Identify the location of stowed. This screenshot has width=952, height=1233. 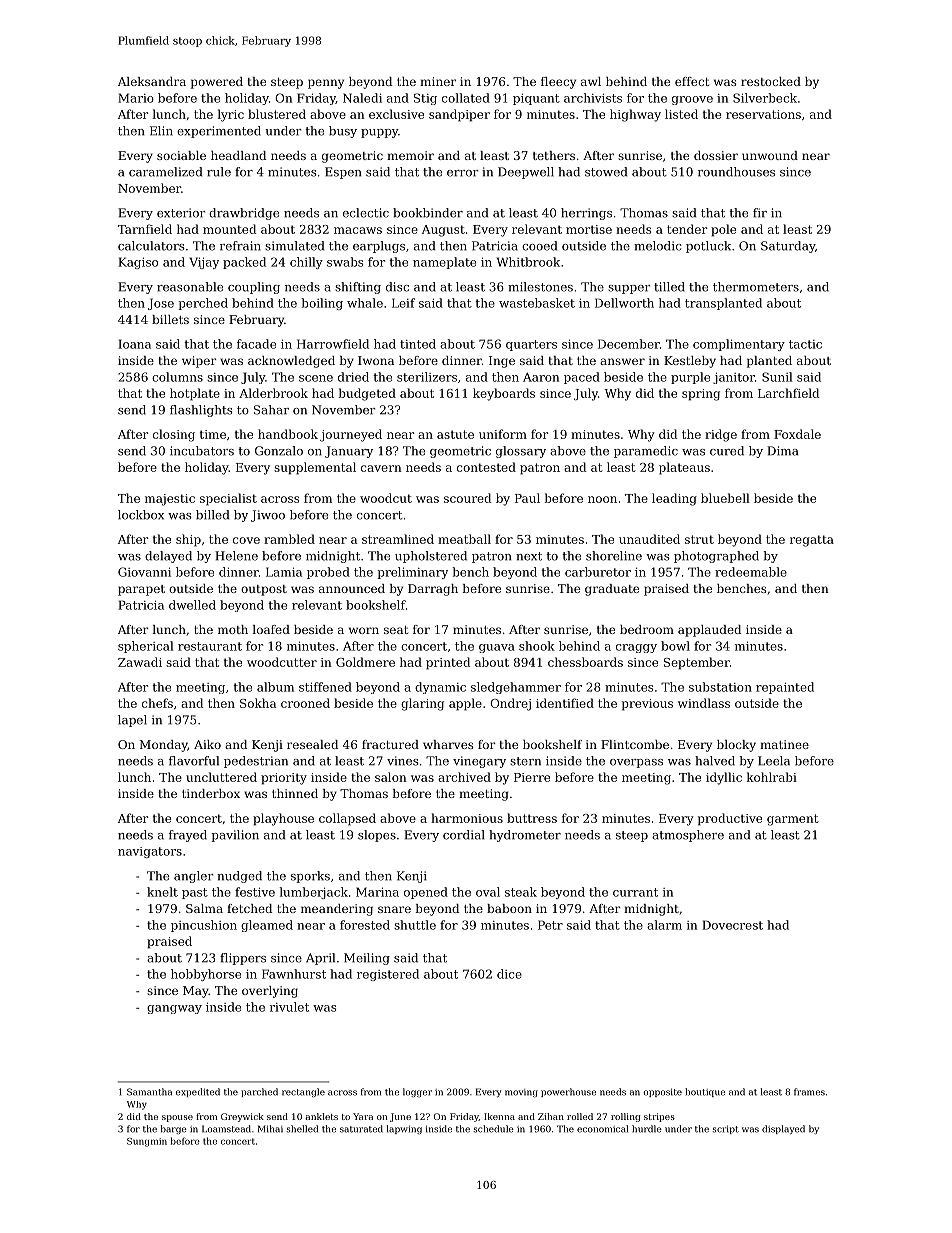
(606, 172).
